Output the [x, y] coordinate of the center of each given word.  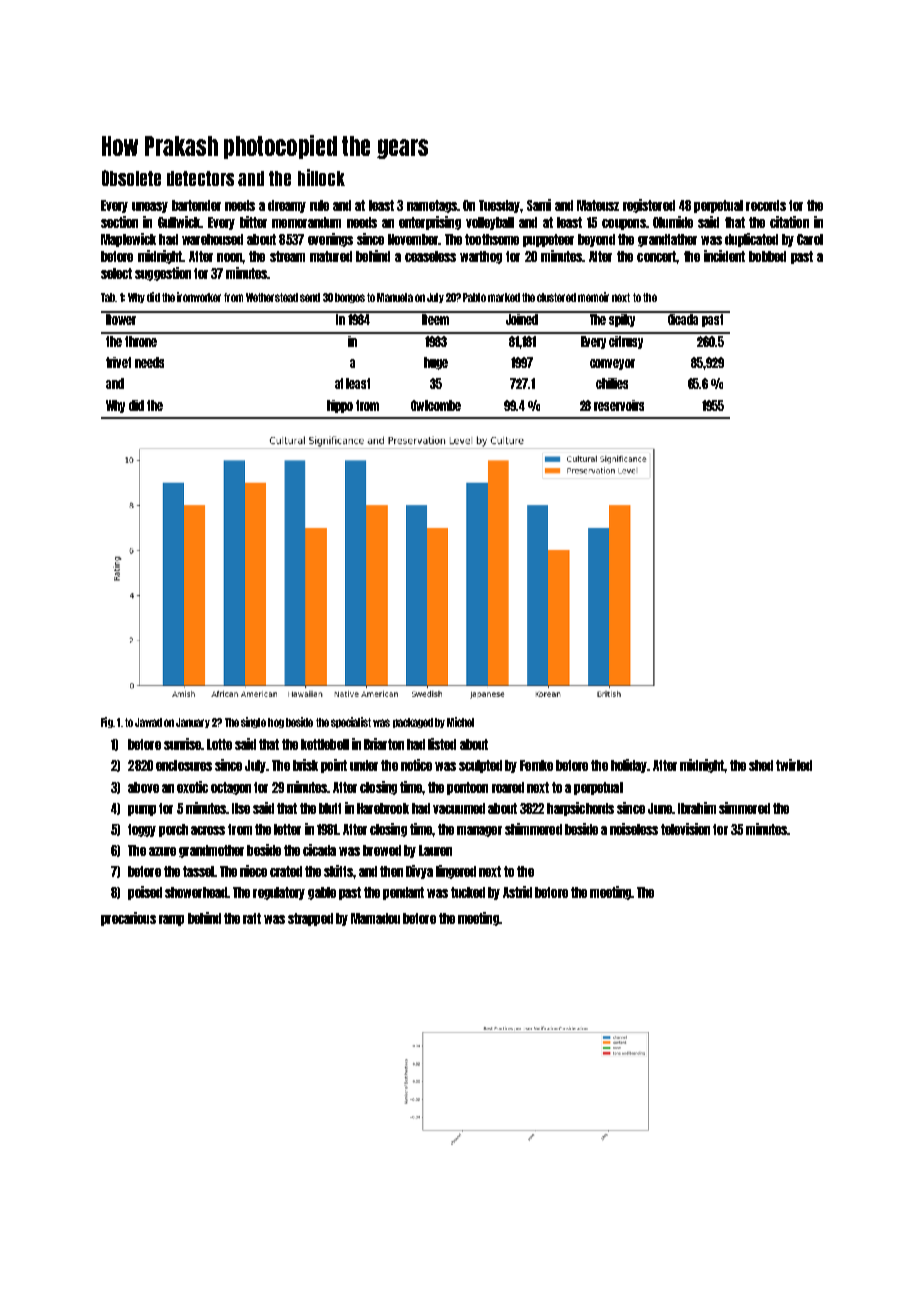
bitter [253, 222]
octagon [231, 788]
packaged [413, 723]
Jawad [148, 722]
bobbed [767, 256]
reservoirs [619, 405]
